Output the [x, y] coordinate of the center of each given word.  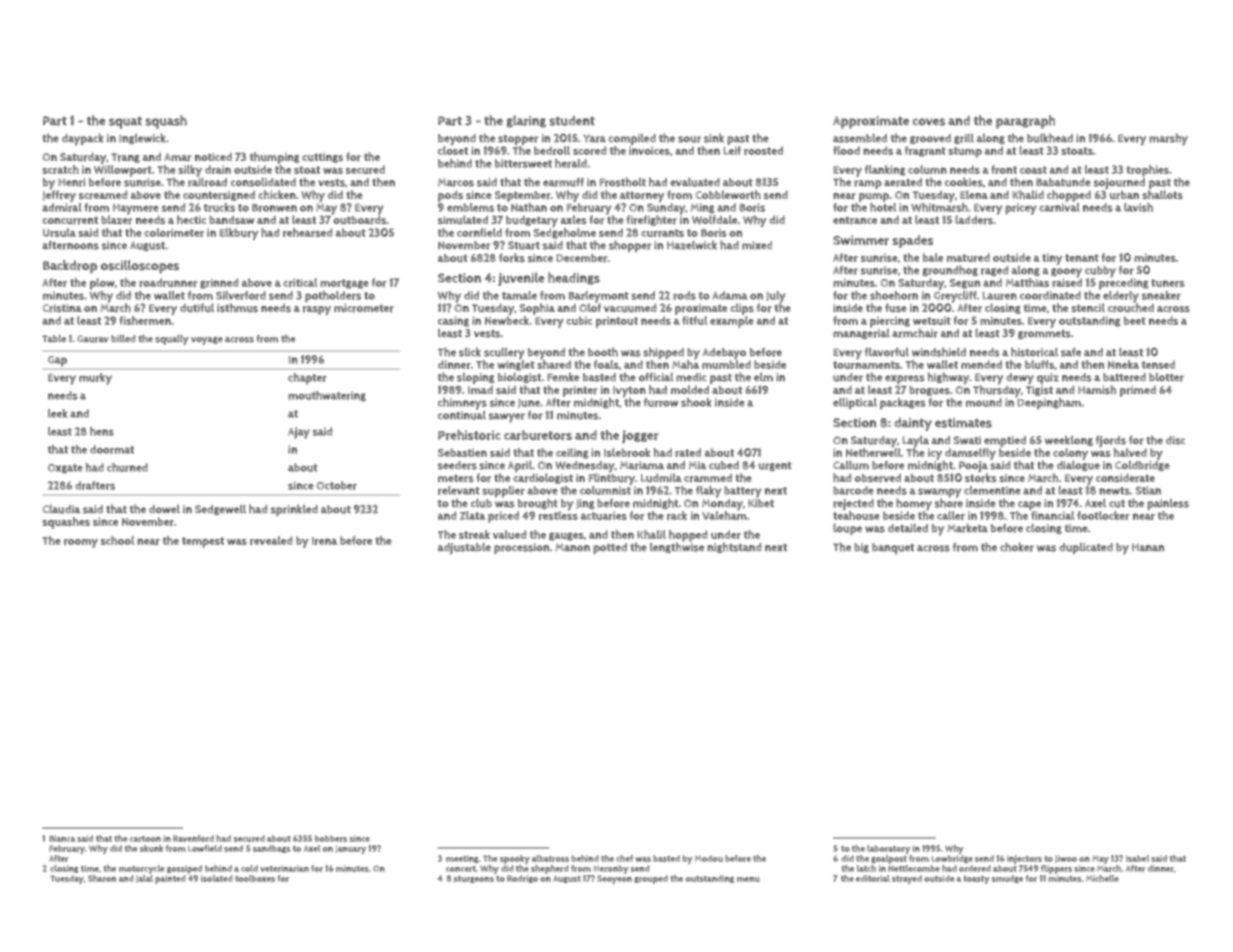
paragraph [1025, 122]
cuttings [322, 158]
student [572, 121]
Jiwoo [1066, 859]
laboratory [888, 849]
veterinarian [284, 868]
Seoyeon [614, 879]
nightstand [734, 547]
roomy [81, 543]
